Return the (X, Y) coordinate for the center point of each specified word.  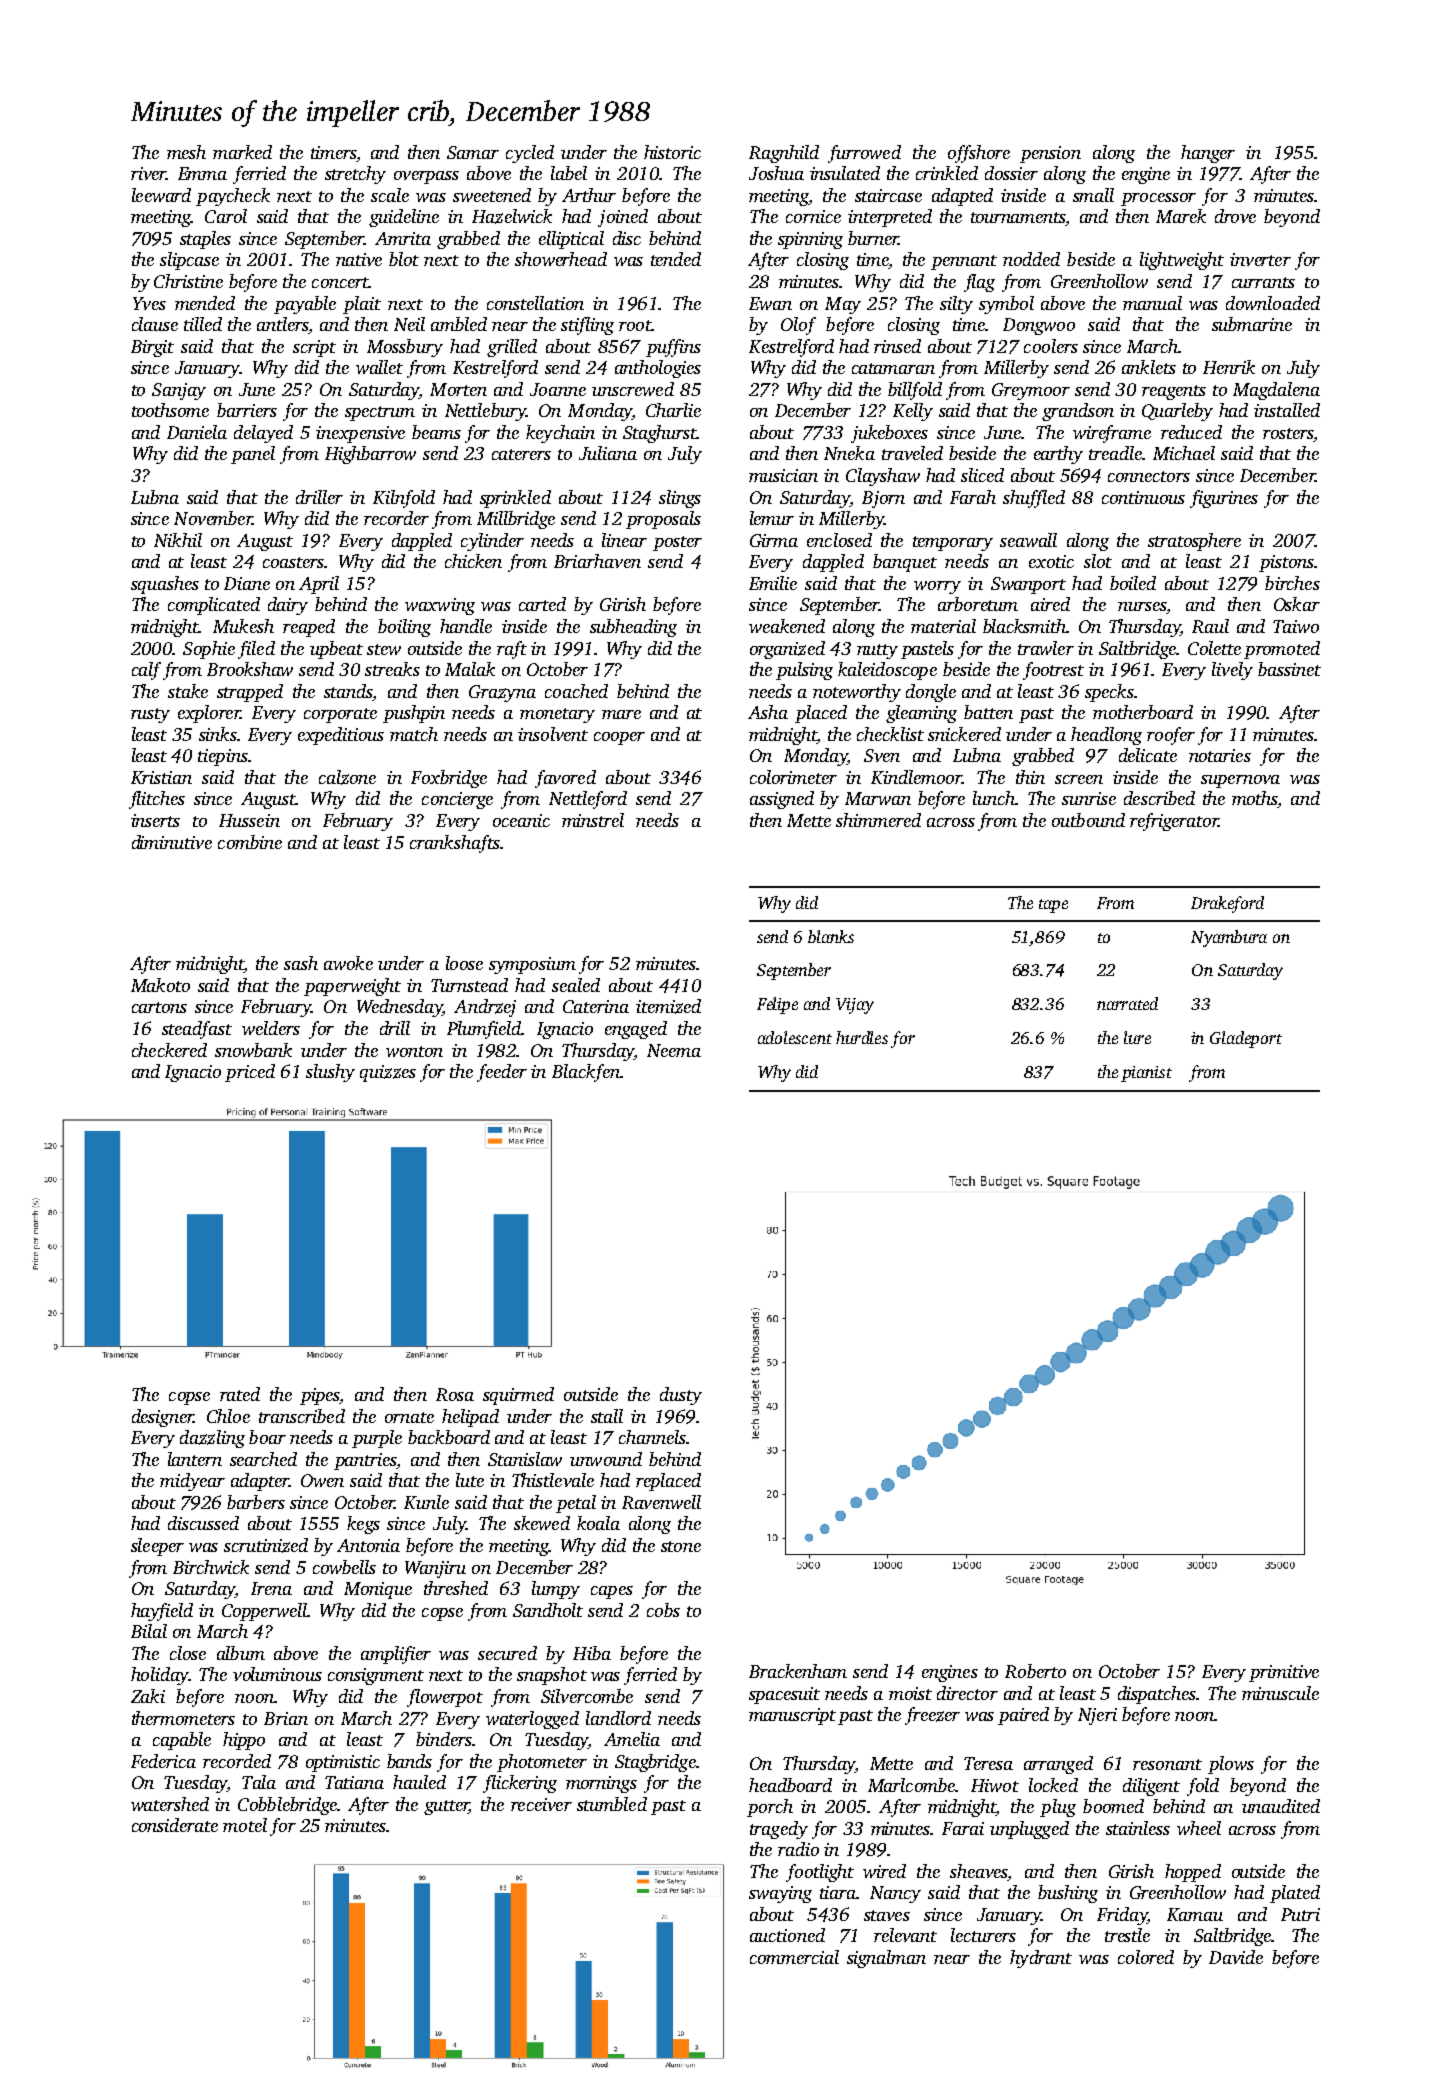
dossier (1011, 173)
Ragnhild (784, 154)
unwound (606, 1459)
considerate (175, 1825)
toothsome (170, 410)
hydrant (1041, 1959)
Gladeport (1246, 1039)
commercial (794, 1957)
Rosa (455, 1394)
